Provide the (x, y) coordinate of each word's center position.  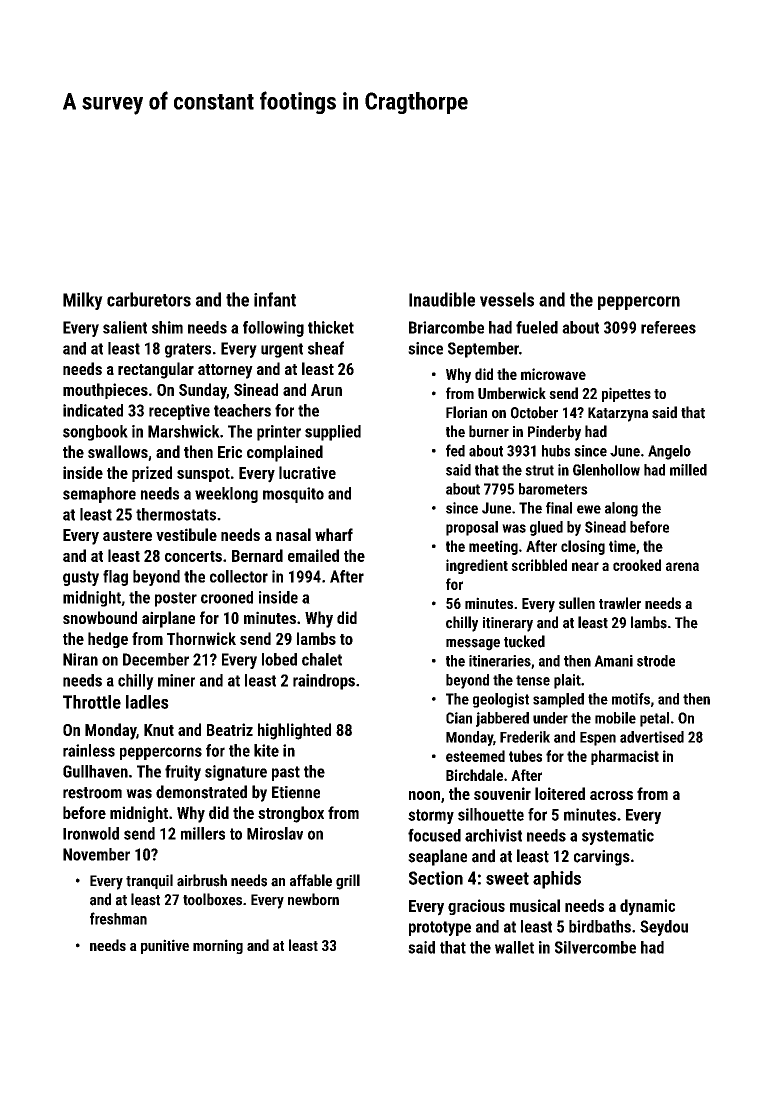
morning (218, 946)
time (622, 546)
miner (176, 680)
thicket (331, 327)
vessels (507, 299)
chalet (322, 659)
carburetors (149, 299)
